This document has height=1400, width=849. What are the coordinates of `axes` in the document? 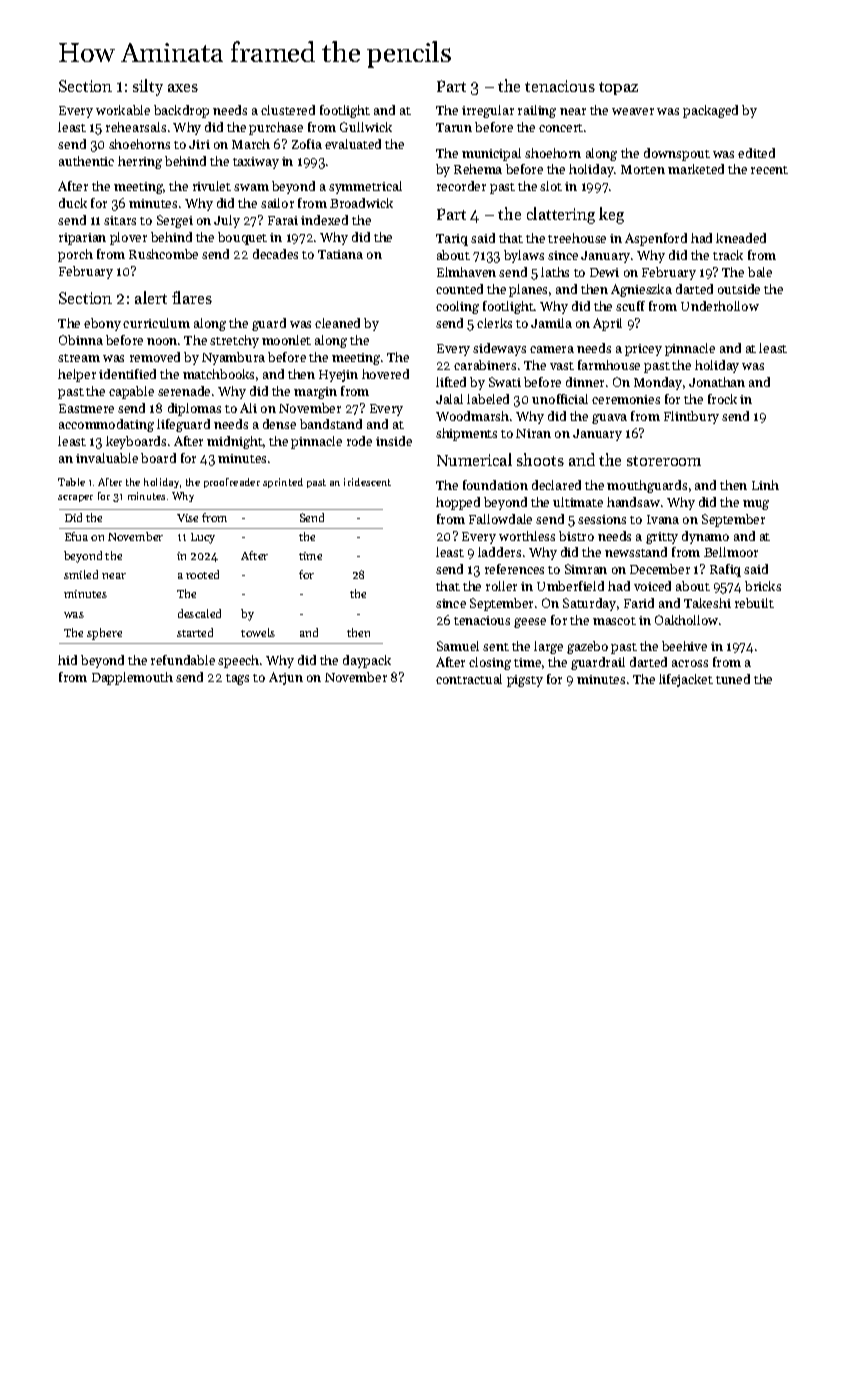 It's located at (183, 88).
